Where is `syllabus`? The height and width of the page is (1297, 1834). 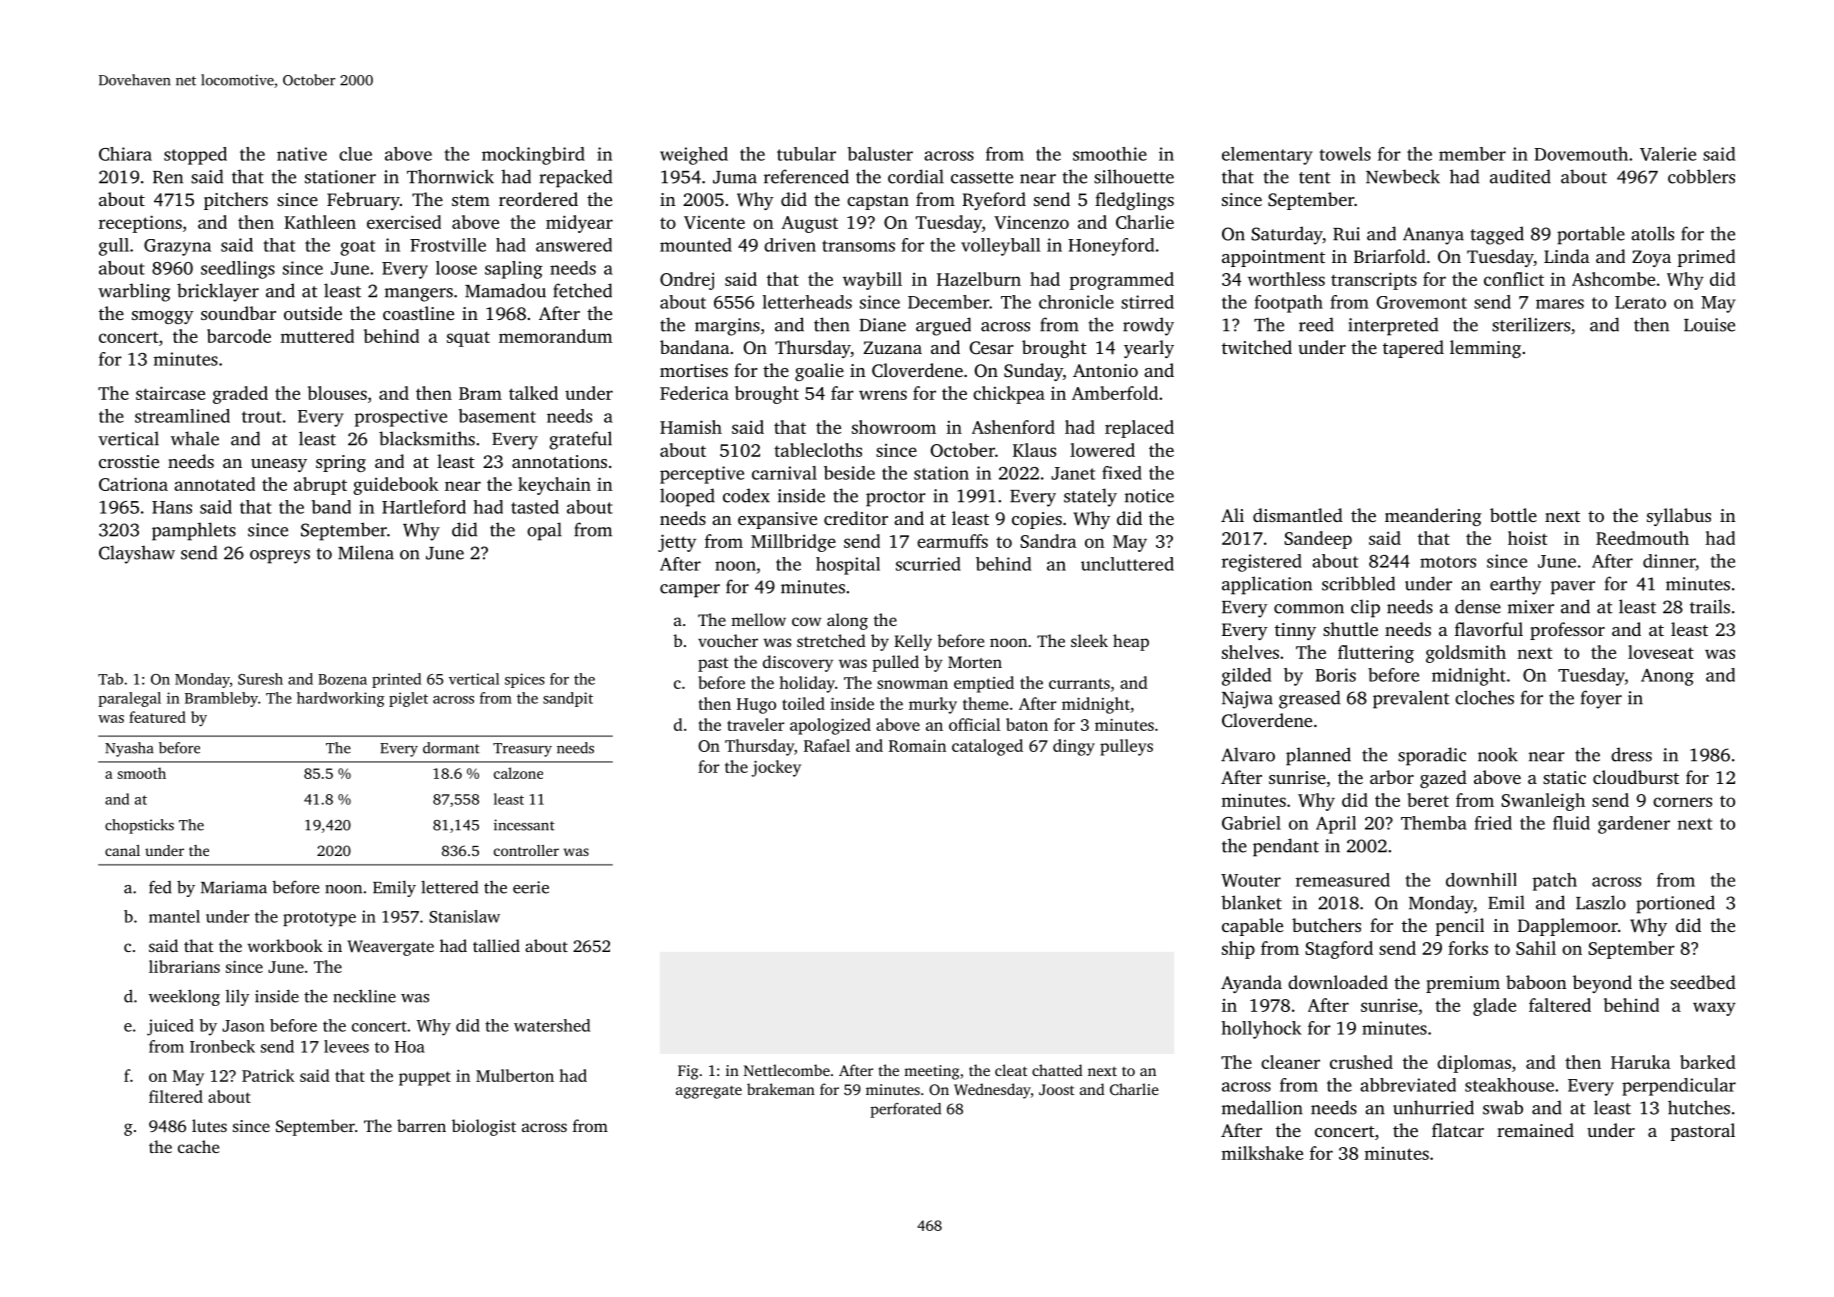 syllabus is located at coordinates (1679, 517).
